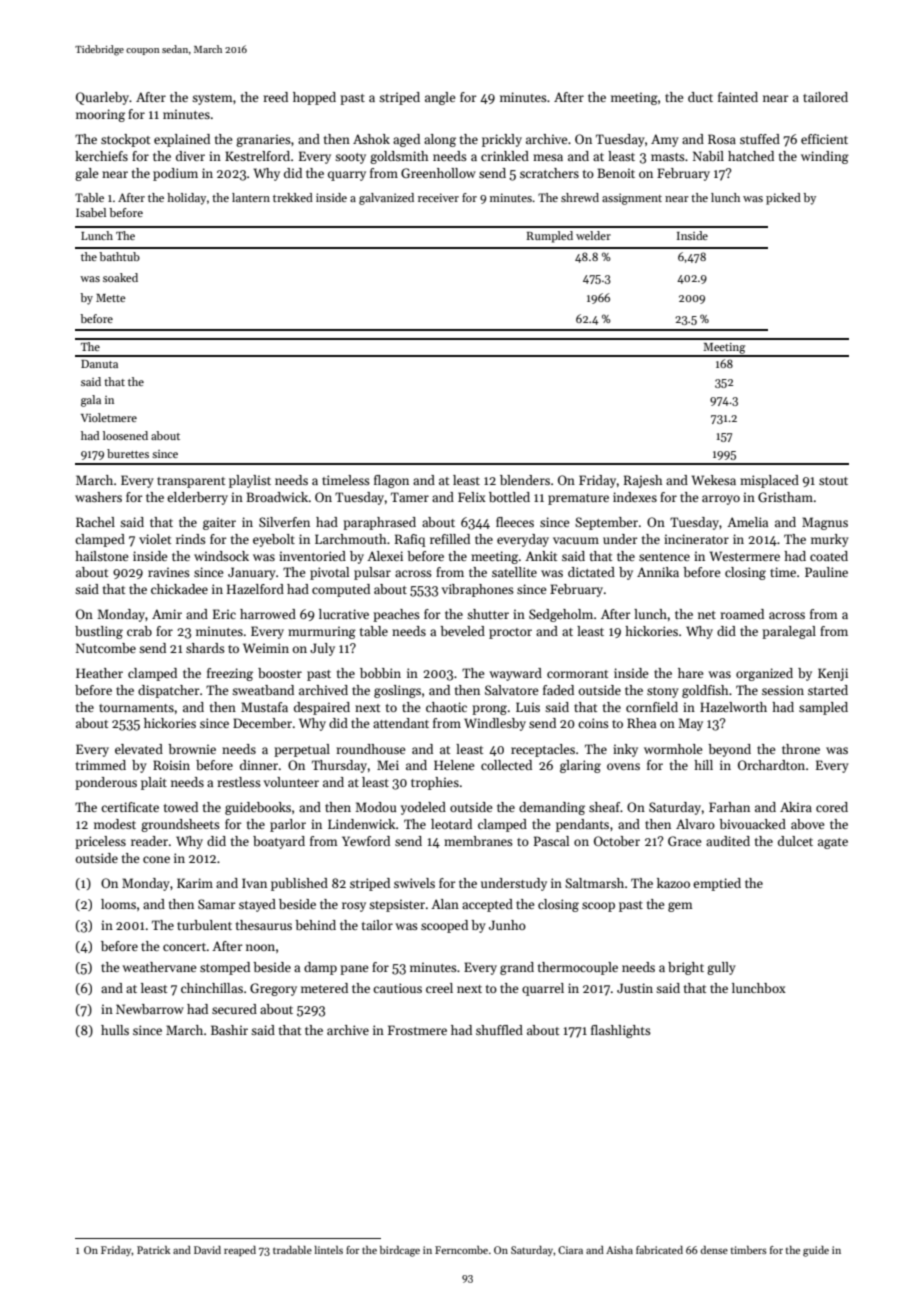 The height and width of the image is (1308, 924). What do you see at coordinates (400, 1251) in the image?
I see `birdcage` at bounding box center [400, 1251].
